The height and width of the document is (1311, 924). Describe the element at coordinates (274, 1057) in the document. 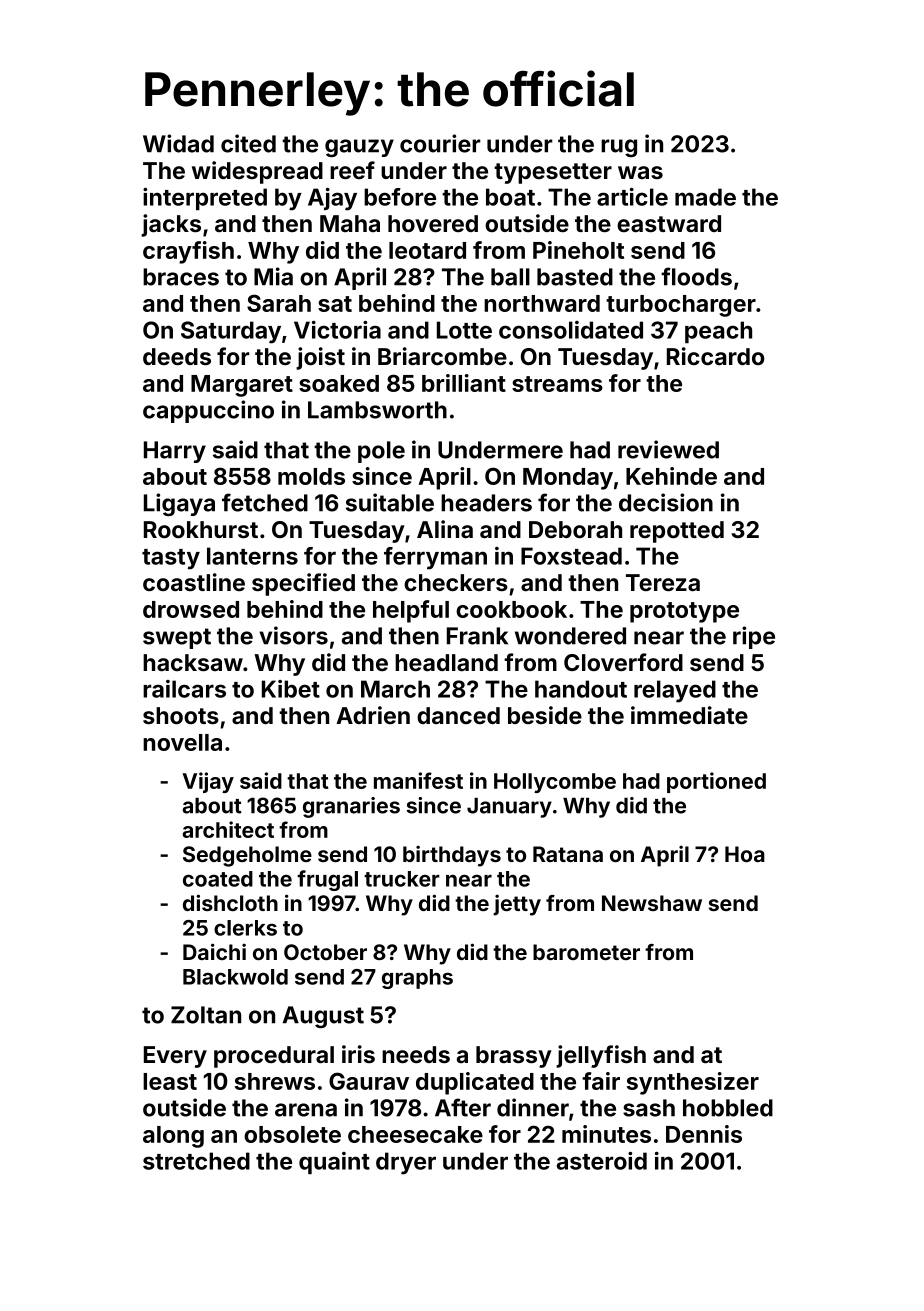

I see `procedural` at that location.
